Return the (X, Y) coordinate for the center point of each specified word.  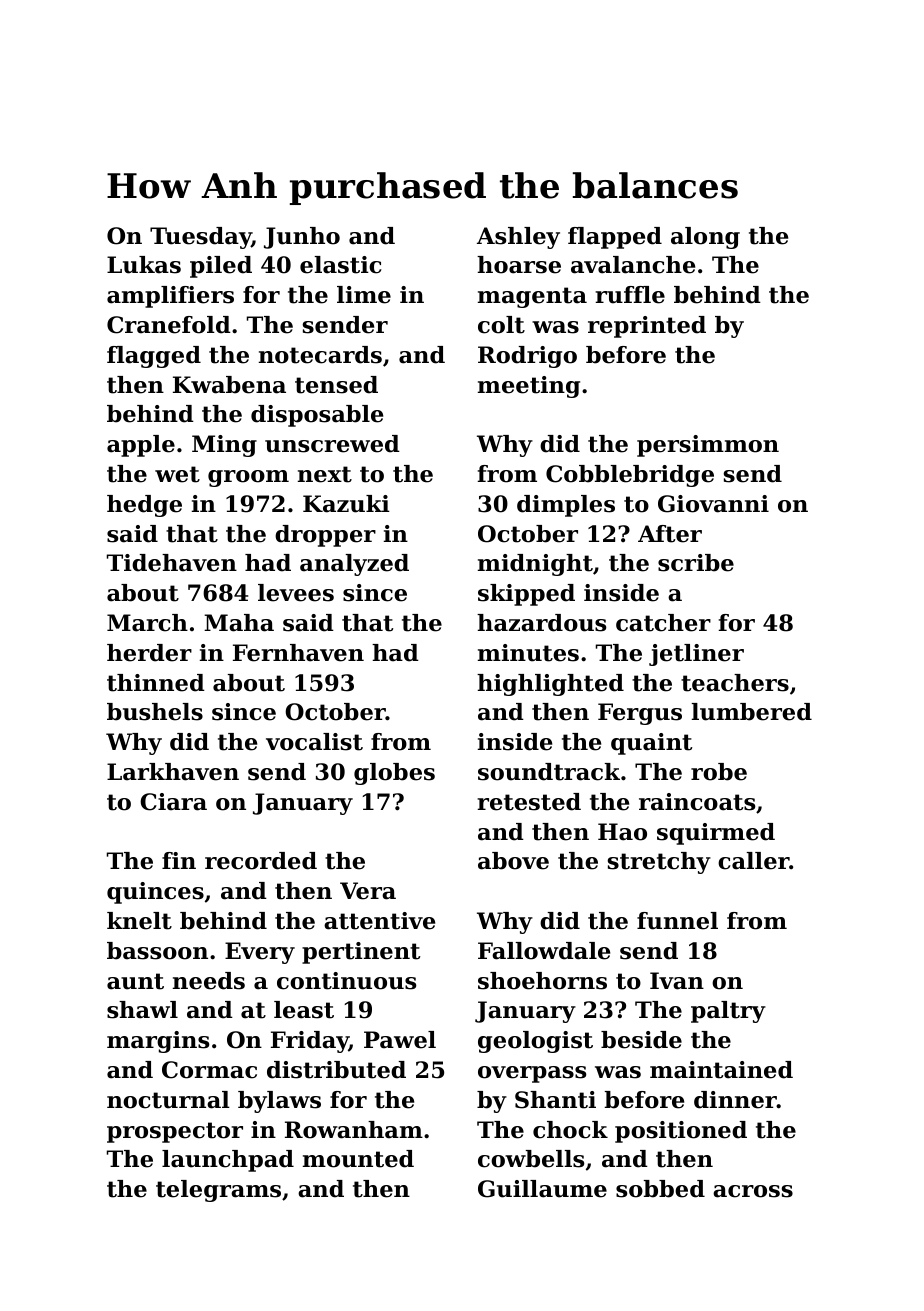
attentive (379, 921)
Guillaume (542, 1189)
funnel (677, 921)
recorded (261, 861)
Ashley (518, 238)
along (705, 238)
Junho (302, 238)
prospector (175, 1132)
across (753, 1191)
